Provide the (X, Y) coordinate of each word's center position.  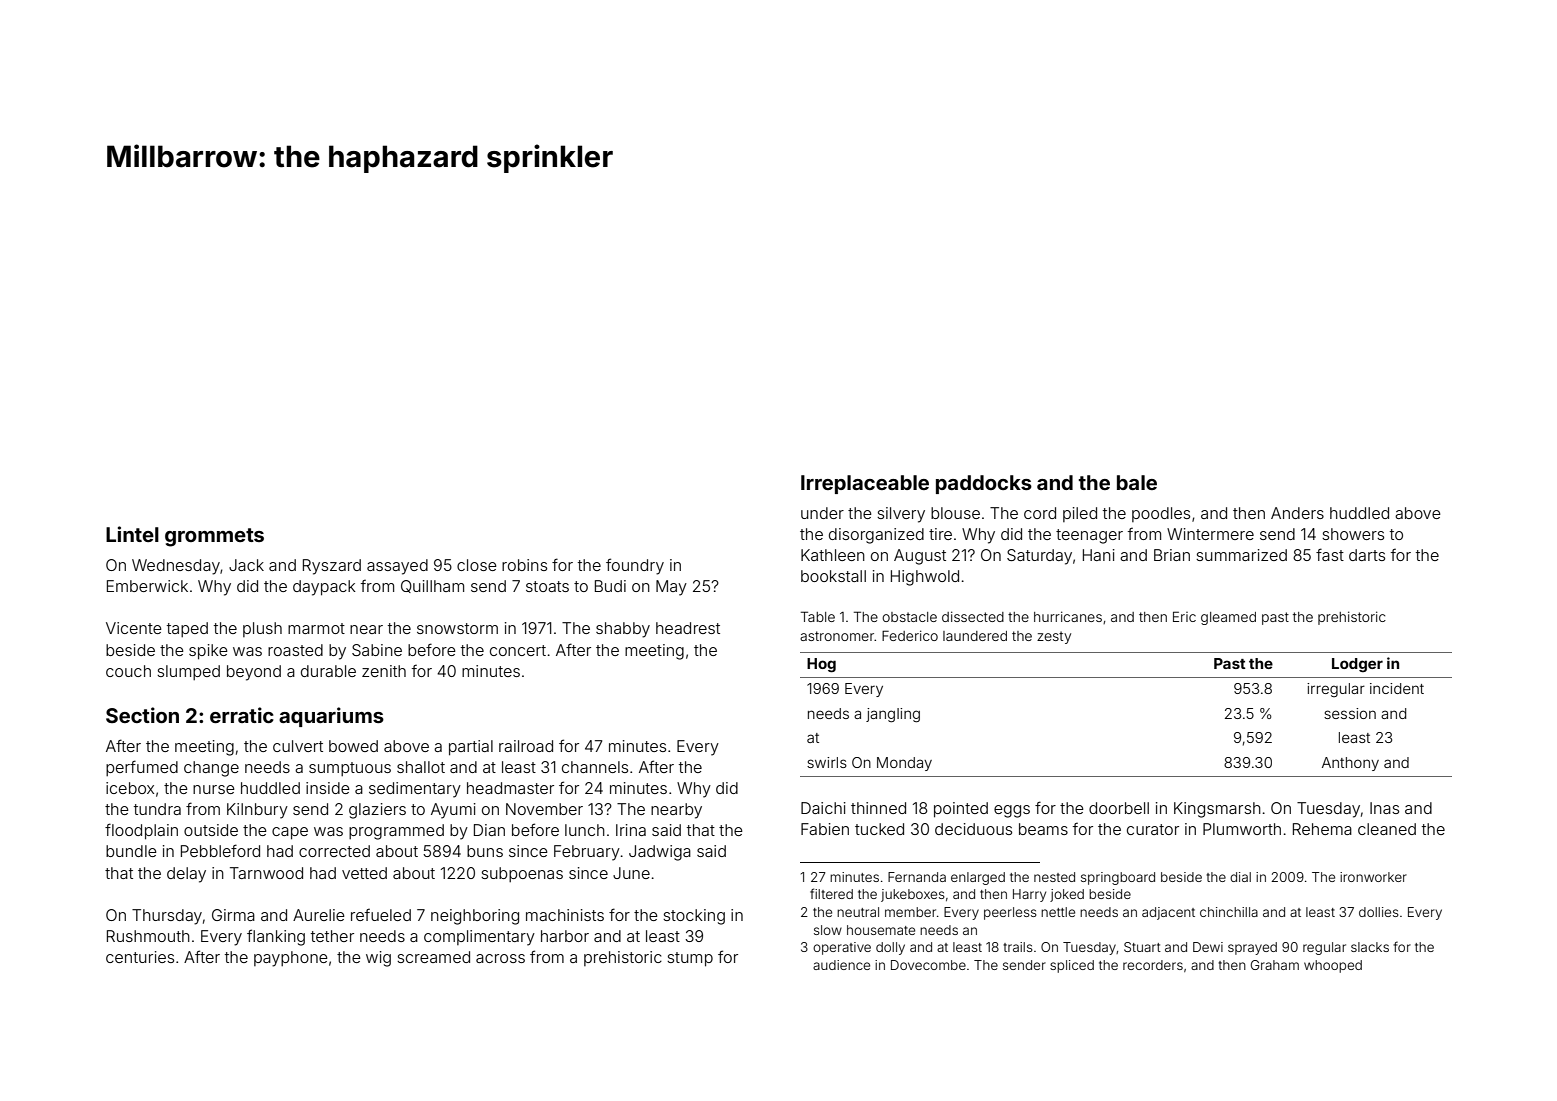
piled (1080, 514)
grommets (214, 537)
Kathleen (833, 555)
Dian (489, 830)
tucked (879, 829)
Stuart (1142, 947)
